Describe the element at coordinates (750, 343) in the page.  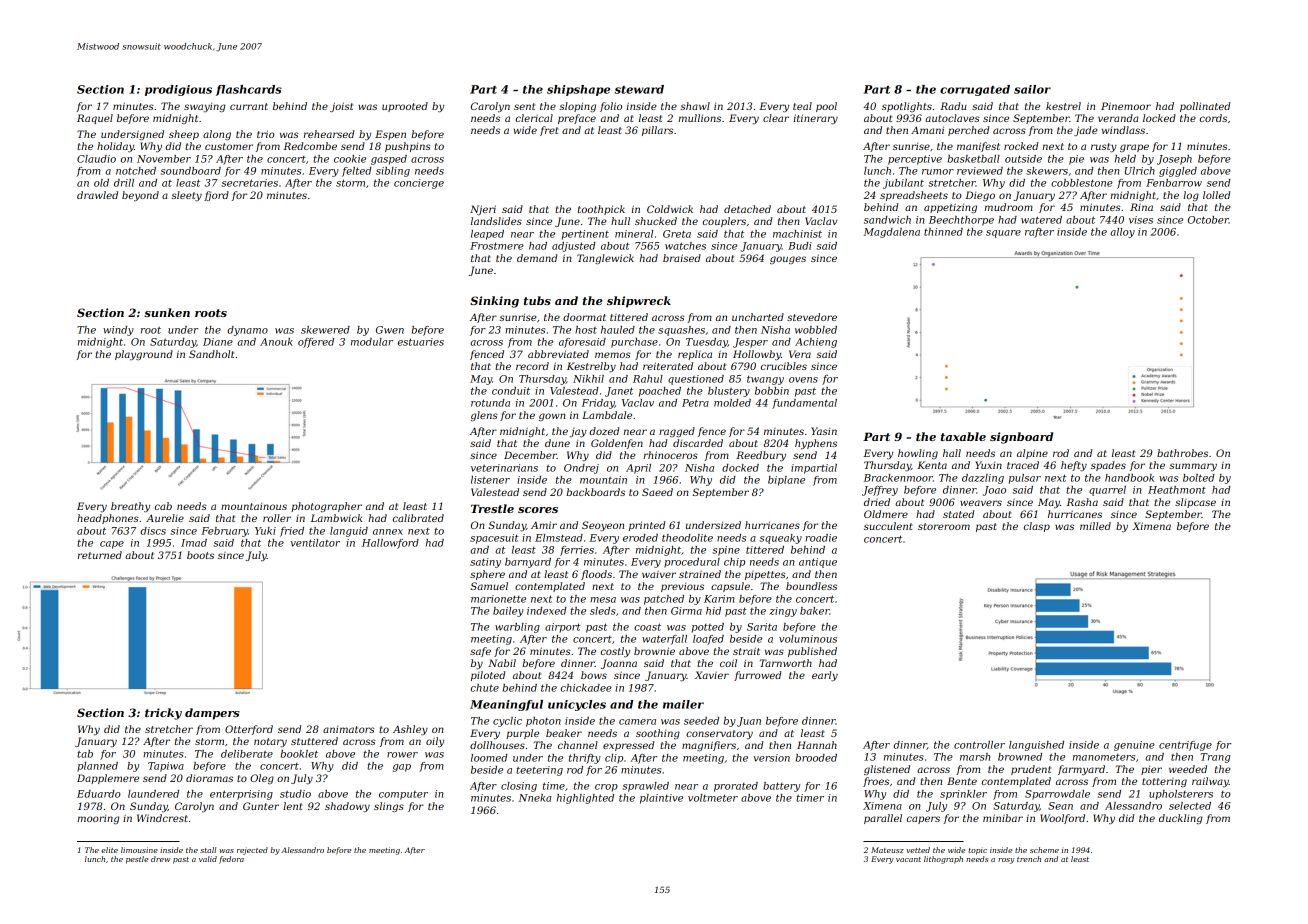
I see `Jesper` at that location.
